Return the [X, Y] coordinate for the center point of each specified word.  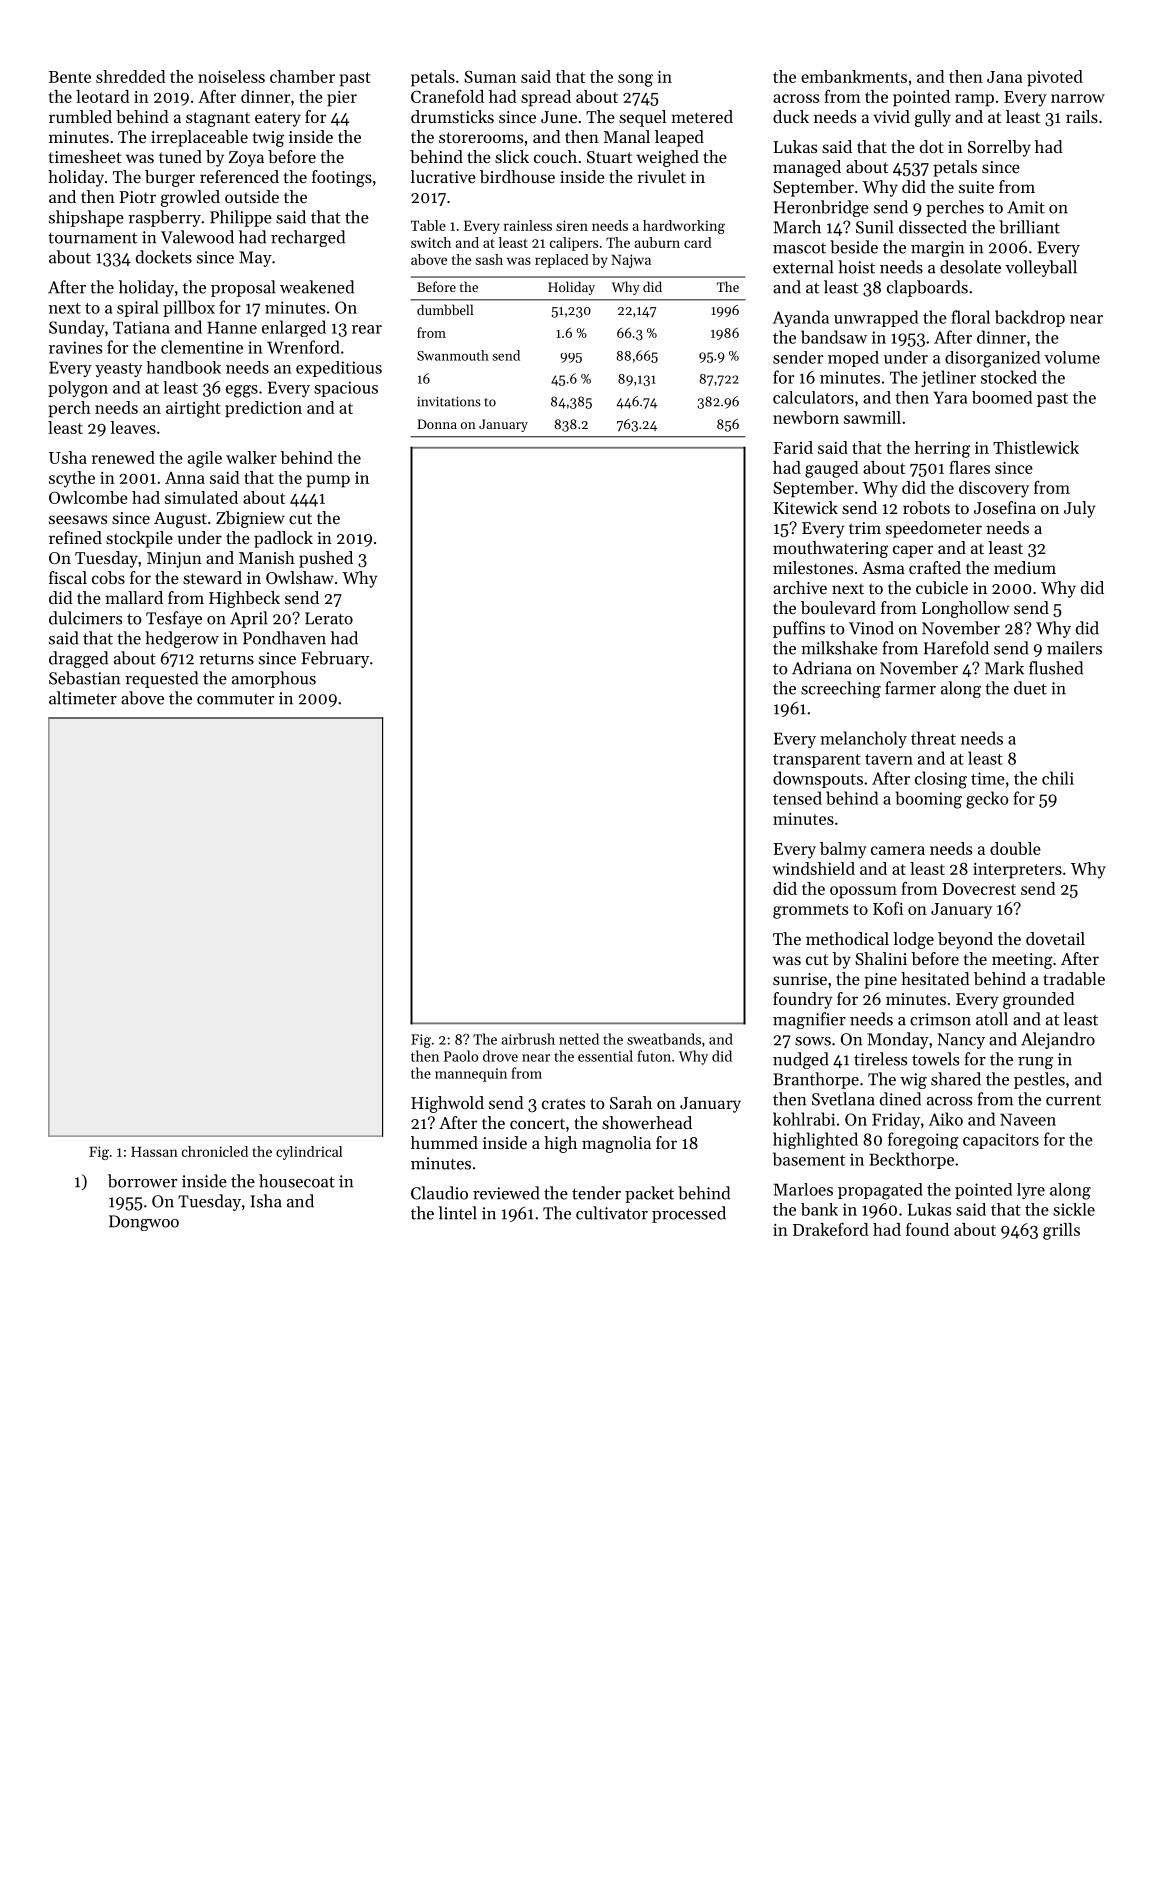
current [1073, 1100]
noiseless [231, 76]
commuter [235, 699]
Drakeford [831, 1229]
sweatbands [664, 1039]
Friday [896, 1120]
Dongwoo [144, 1223]
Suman [490, 77]
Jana [1005, 77]
